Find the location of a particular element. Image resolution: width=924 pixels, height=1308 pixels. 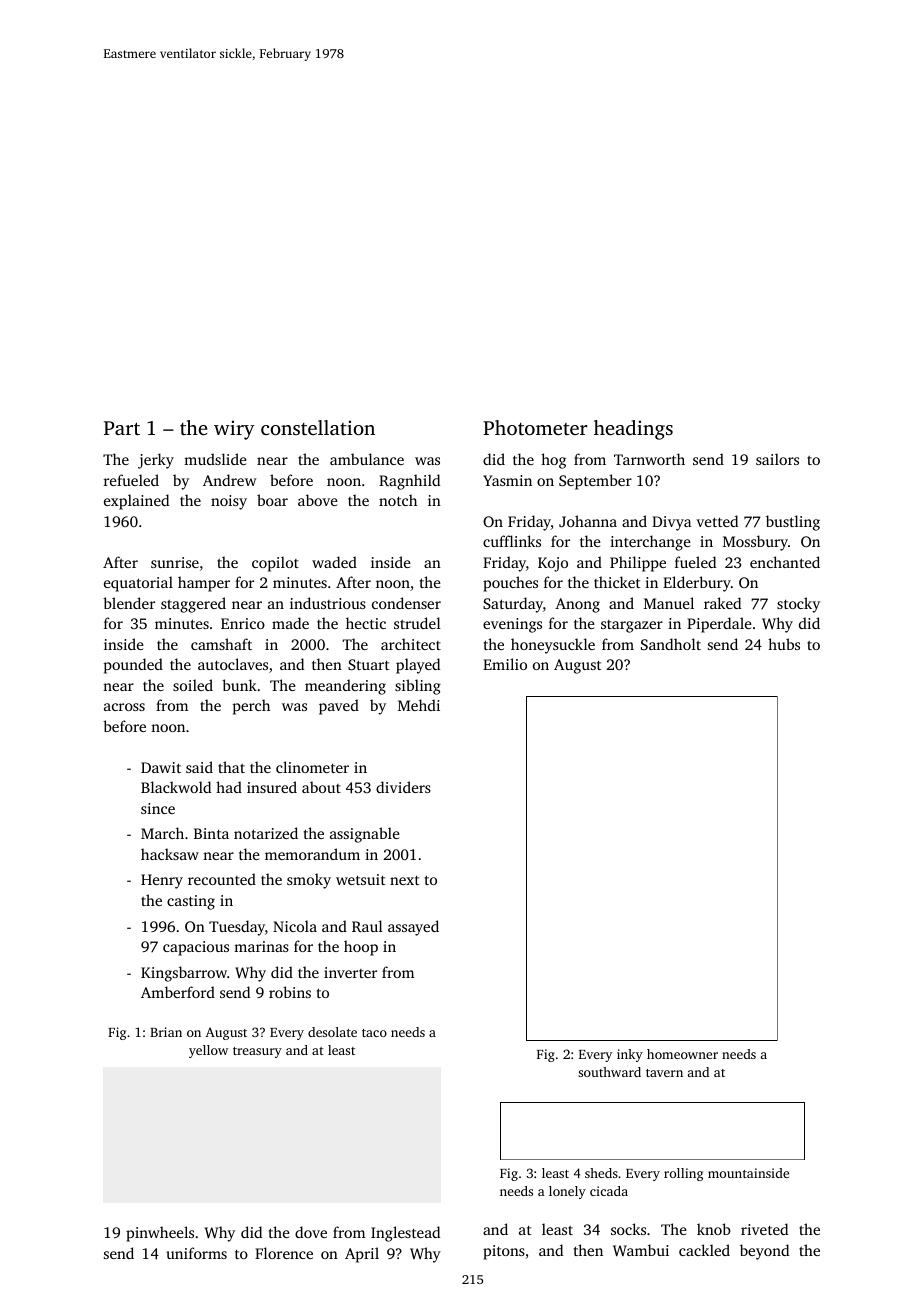

constellation is located at coordinates (318, 427).
